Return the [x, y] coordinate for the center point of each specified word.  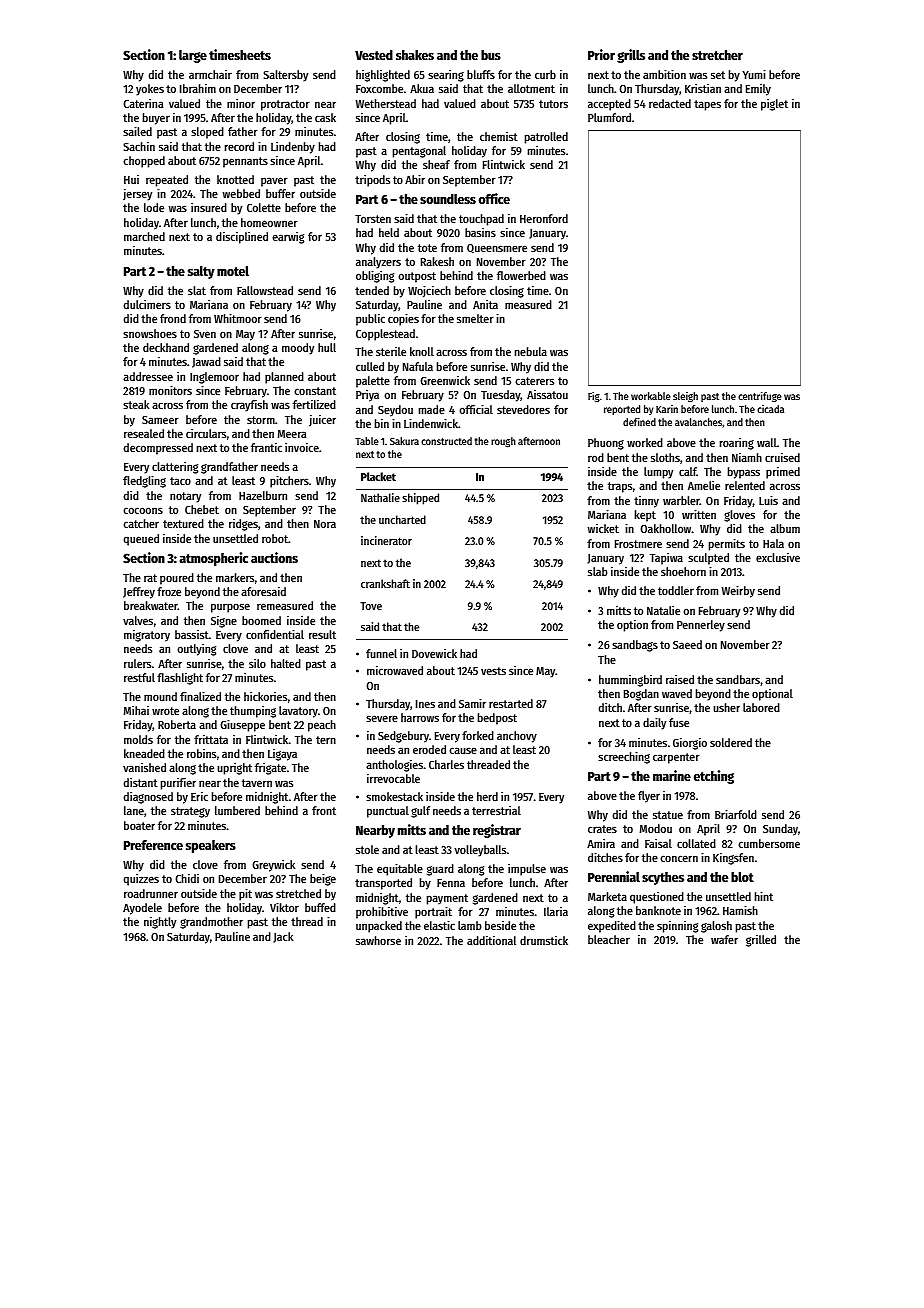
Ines [425, 704]
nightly [160, 923]
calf [688, 471]
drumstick [544, 940]
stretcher [717, 55]
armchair [210, 74]
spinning [677, 927]
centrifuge [760, 397]
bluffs [481, 74]
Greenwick [445, 380]
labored [761, 707]
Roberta [177, 724]
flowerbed [521, 275]
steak [136, 404]
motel [233, 271]
